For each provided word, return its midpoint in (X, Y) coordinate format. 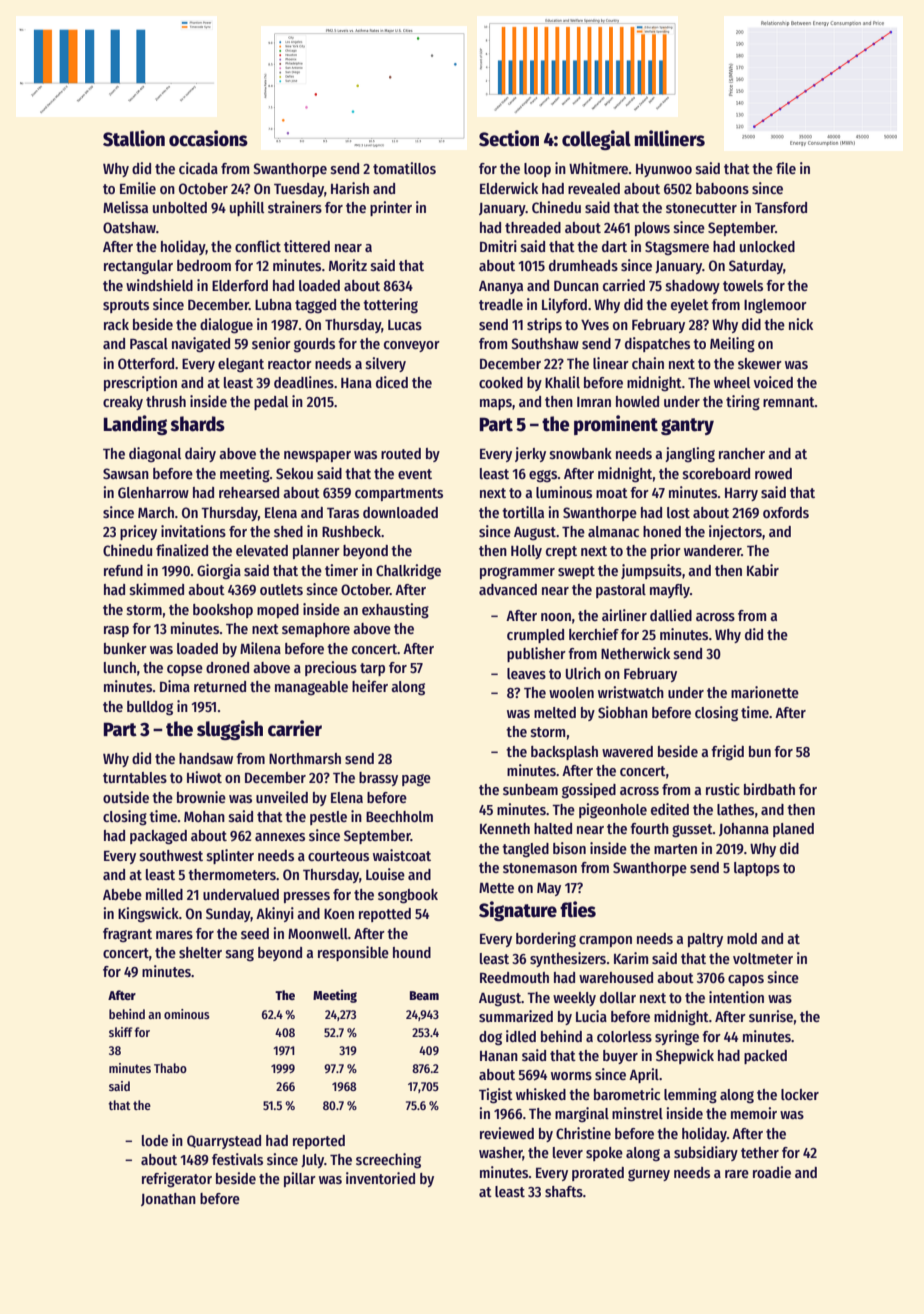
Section (509, 138)
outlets (281, 589)
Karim (631, 958)
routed (401, 453)
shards (197, 424)
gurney (649, 1175)
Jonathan (168, 1199)
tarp (372, 669)
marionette (765, 692)
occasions (208, 138)
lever (568, 1152)
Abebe (122, 894)
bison (569, 848)
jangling (690, 455)
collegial (596, 140)
